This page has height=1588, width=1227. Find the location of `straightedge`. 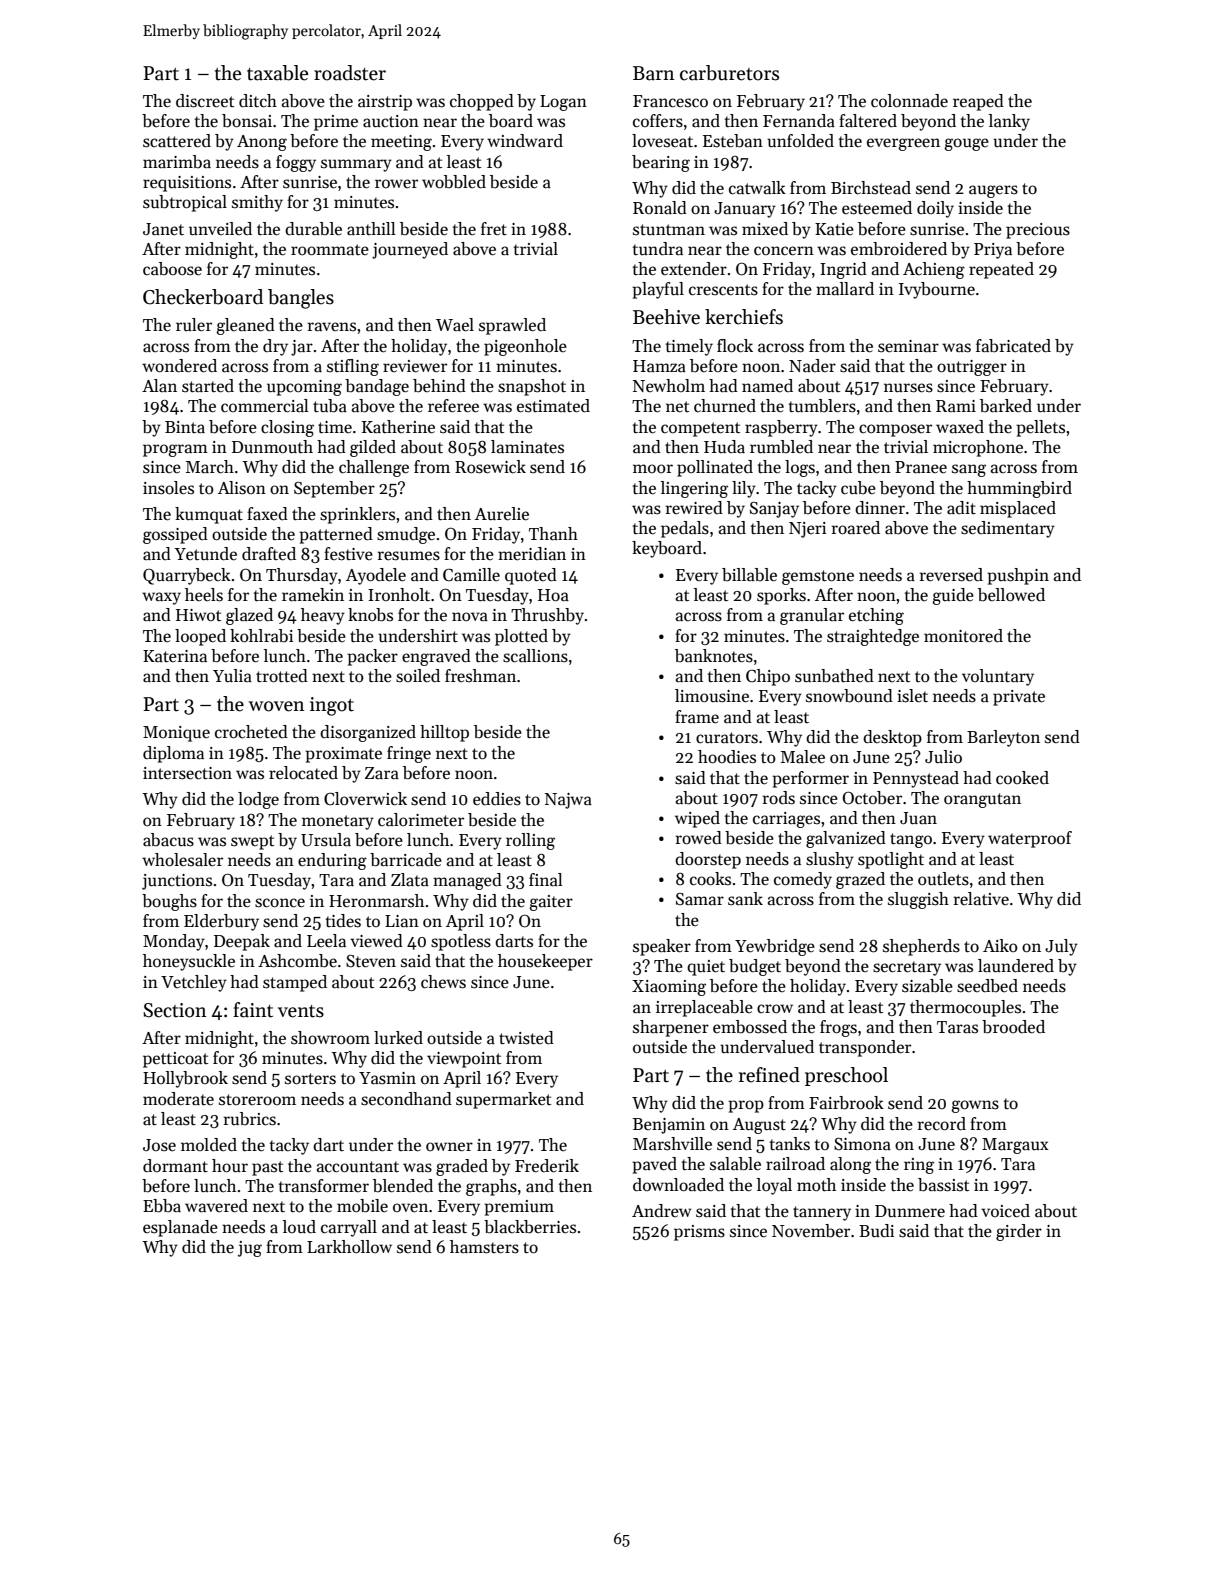

straightedge is located at coordinates (873, 637).
